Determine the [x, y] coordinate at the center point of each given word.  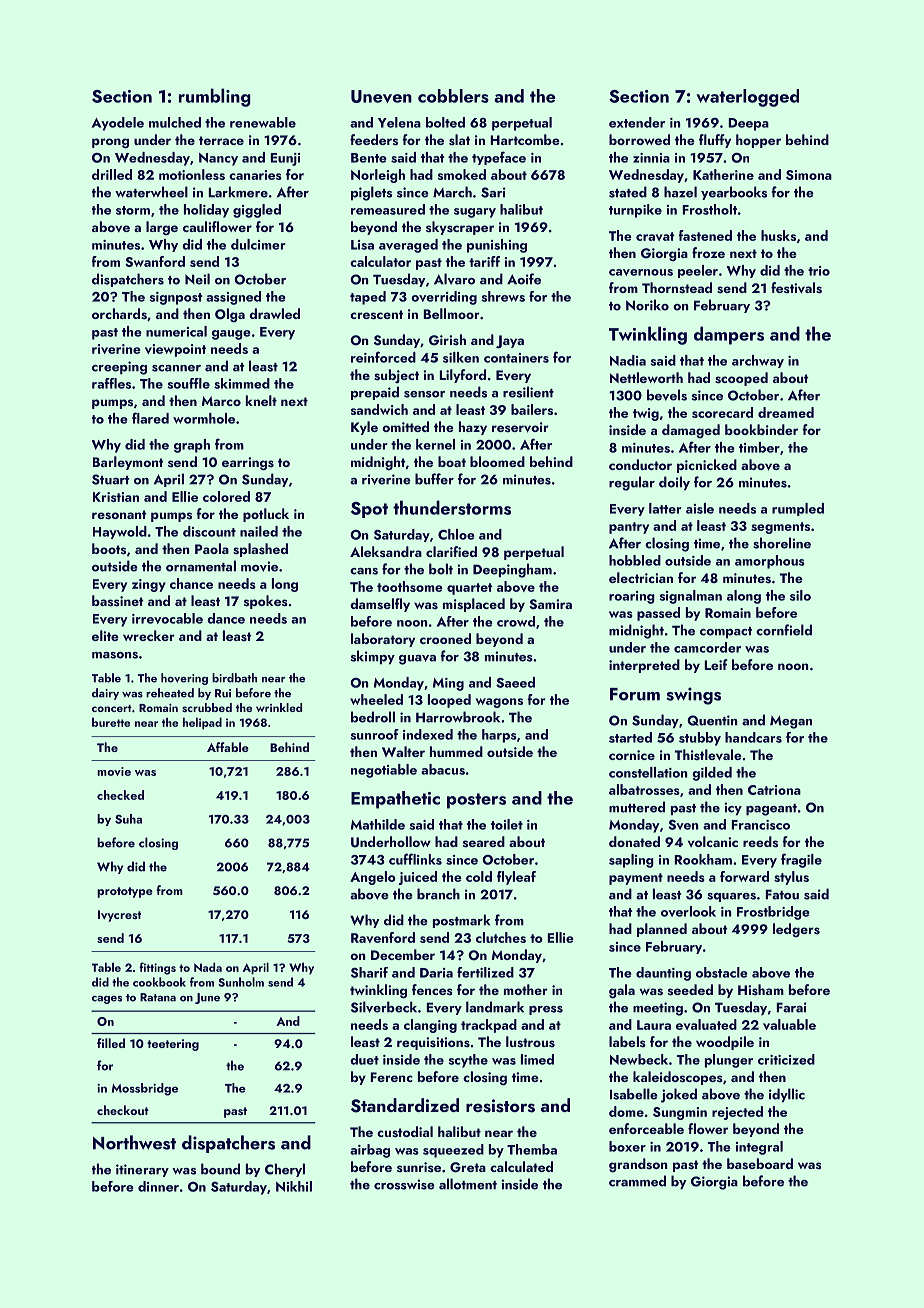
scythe [468, 1061]
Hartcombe [525, 139]
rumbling [215, 97]
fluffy [715, 141]
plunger [729, 1061]
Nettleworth [646, 377]
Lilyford [462, 376]
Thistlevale [708, 755]
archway [758, 361]
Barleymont [128, 463]
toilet [507, 824]
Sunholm [241, 982]
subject [396, 376]
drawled [274, 313]
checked [120, 795]
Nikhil [294, 1186]
